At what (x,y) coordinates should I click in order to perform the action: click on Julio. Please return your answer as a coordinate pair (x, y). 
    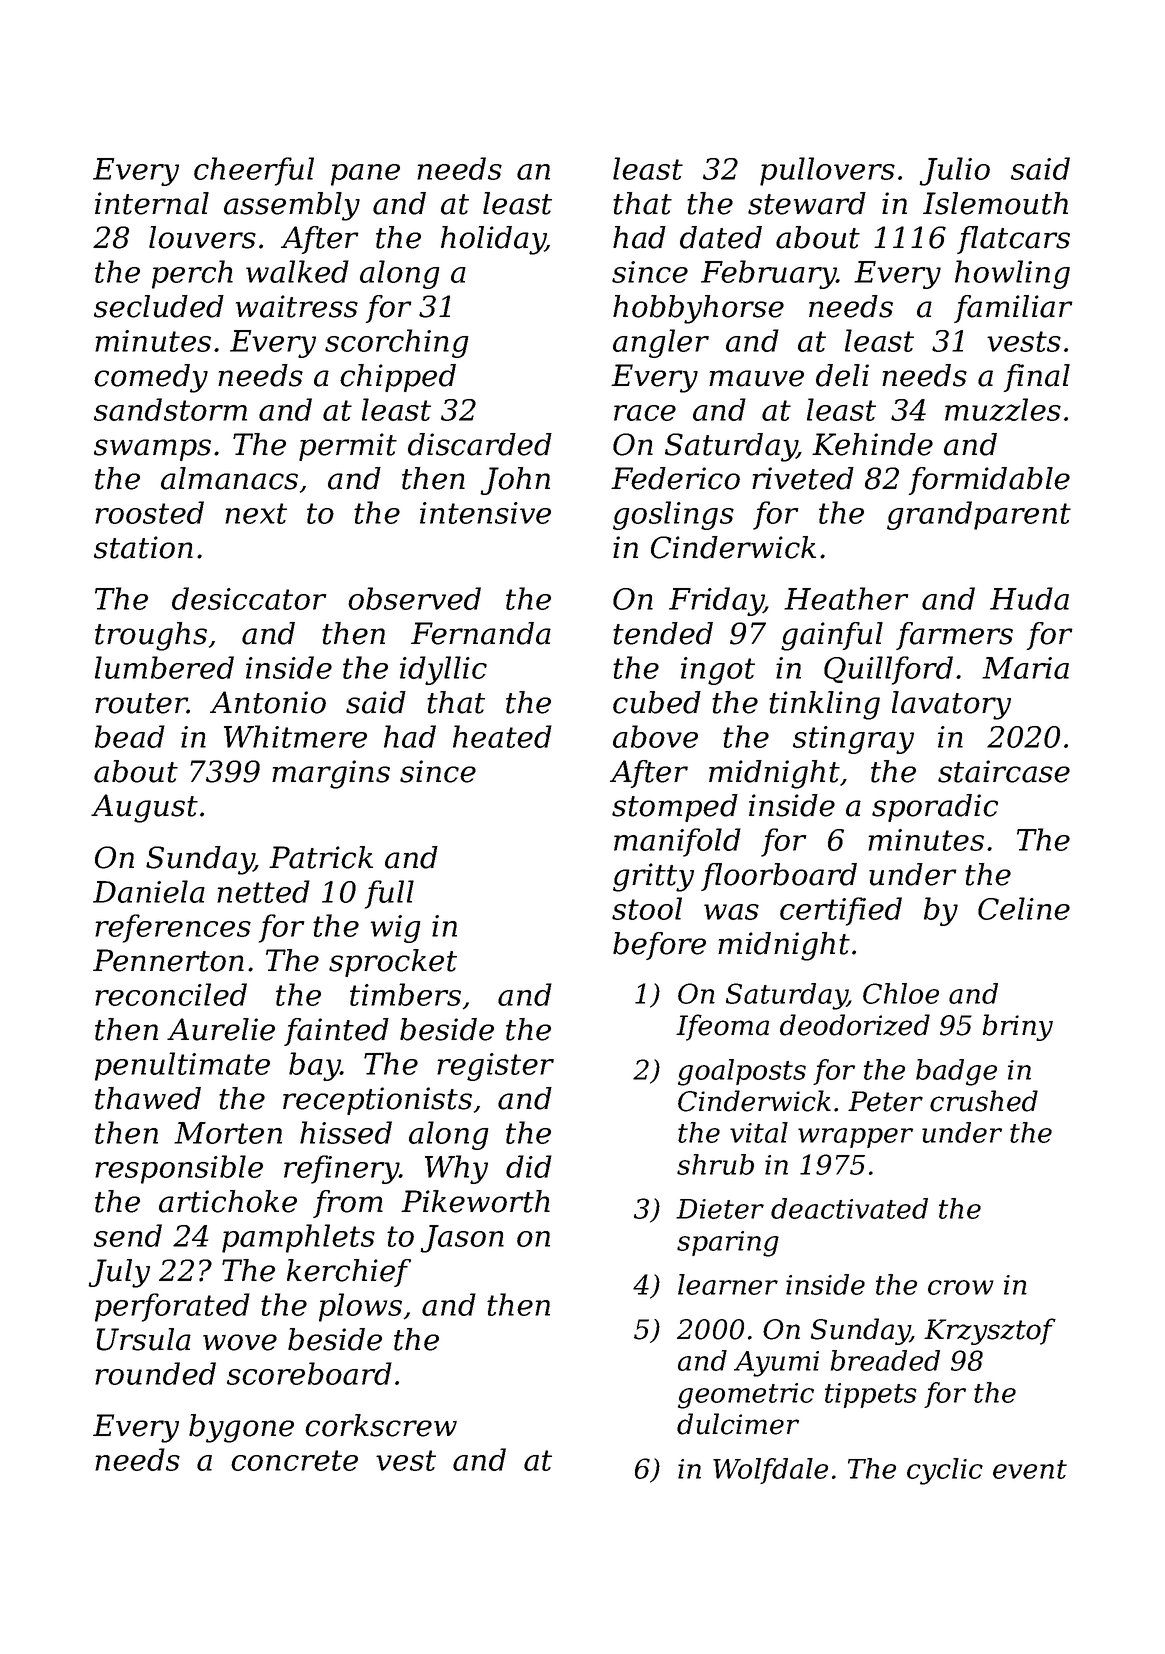
    Looking at the image, I should click on (954, 171).
